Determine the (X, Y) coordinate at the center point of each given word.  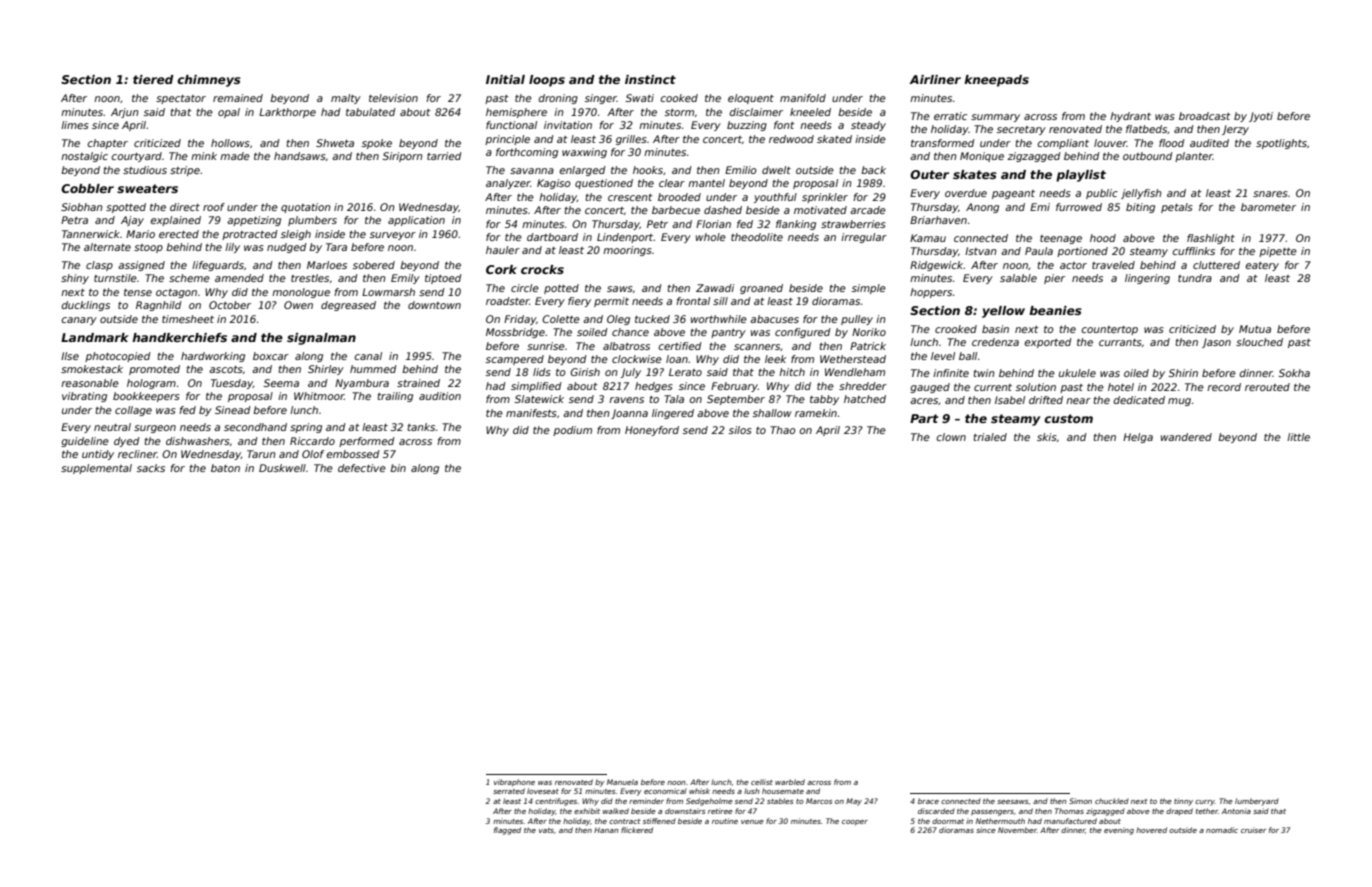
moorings (627, 251)
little (1298, 437)
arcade (868, 210)
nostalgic (84, 157)
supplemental (96, 469)
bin (398, 468)
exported (1048, 343)
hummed (373, 369)
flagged (507, 831)
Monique (982, 157)
